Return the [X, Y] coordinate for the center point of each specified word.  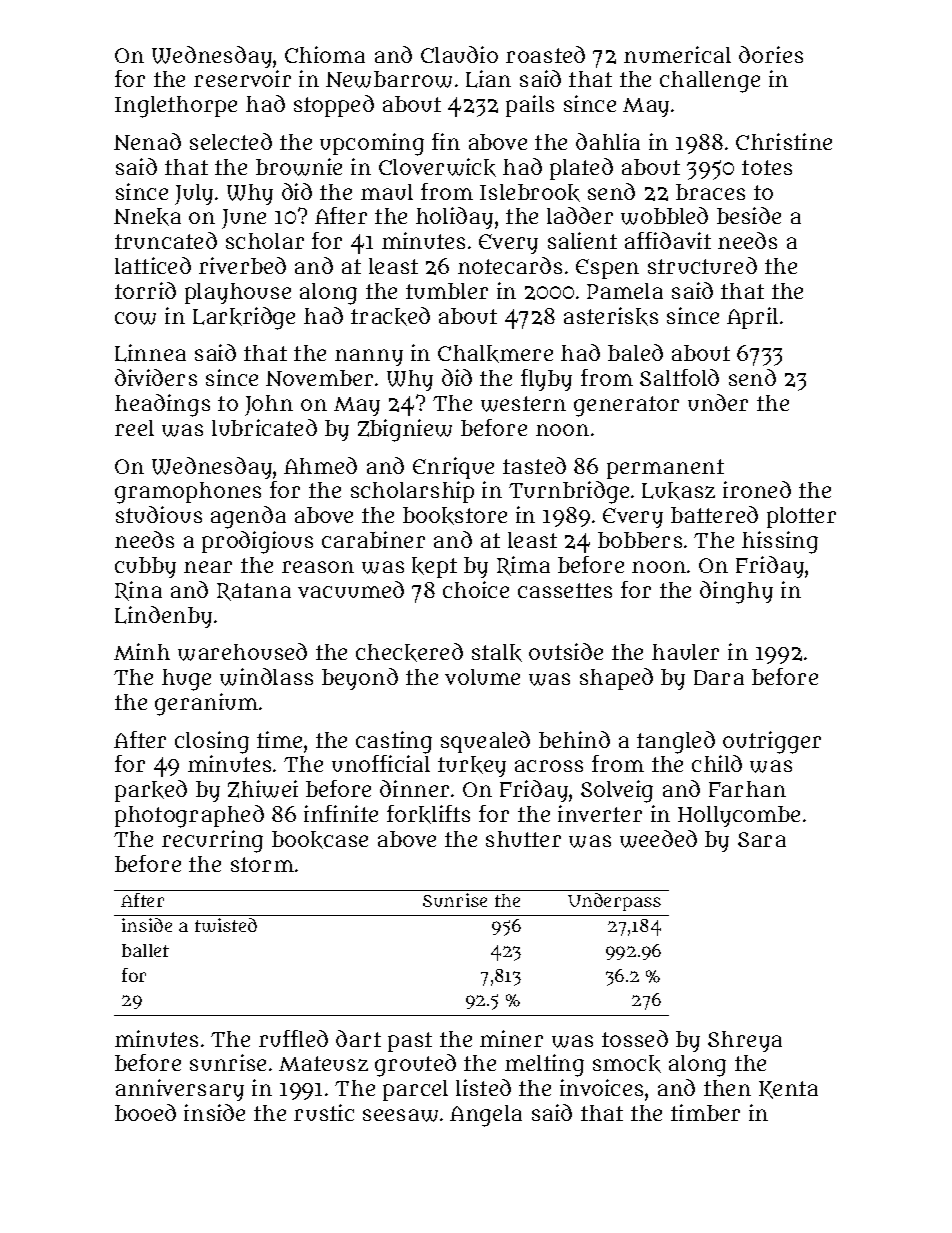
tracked [390, 316]
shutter [523, 839]
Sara [762, 839]
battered [714, 514]
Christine [784, 141]
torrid [145, 290]
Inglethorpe [176, 107]
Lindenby [163, 617]
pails [530, 106]
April [752, 318]
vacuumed [351, 589]
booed [145, 1112]
